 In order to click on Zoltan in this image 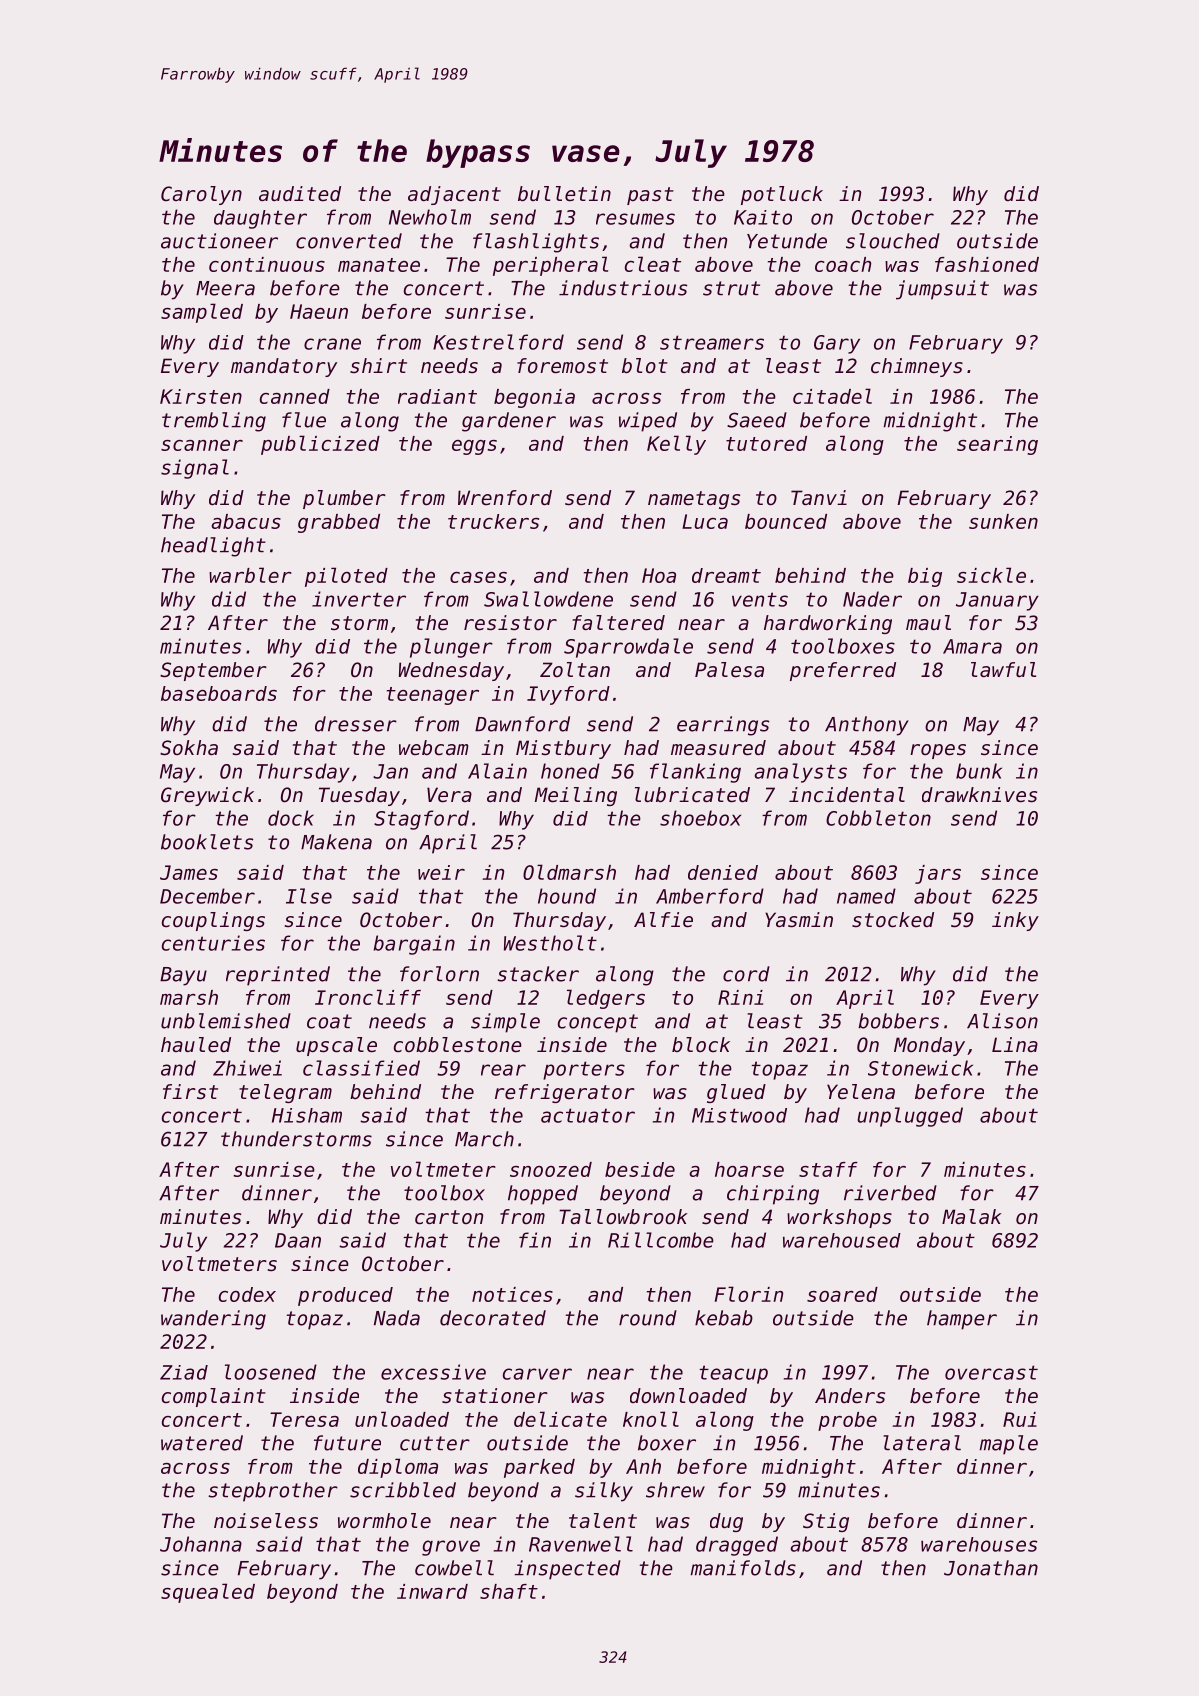, I will do `click(575, 670)`.
